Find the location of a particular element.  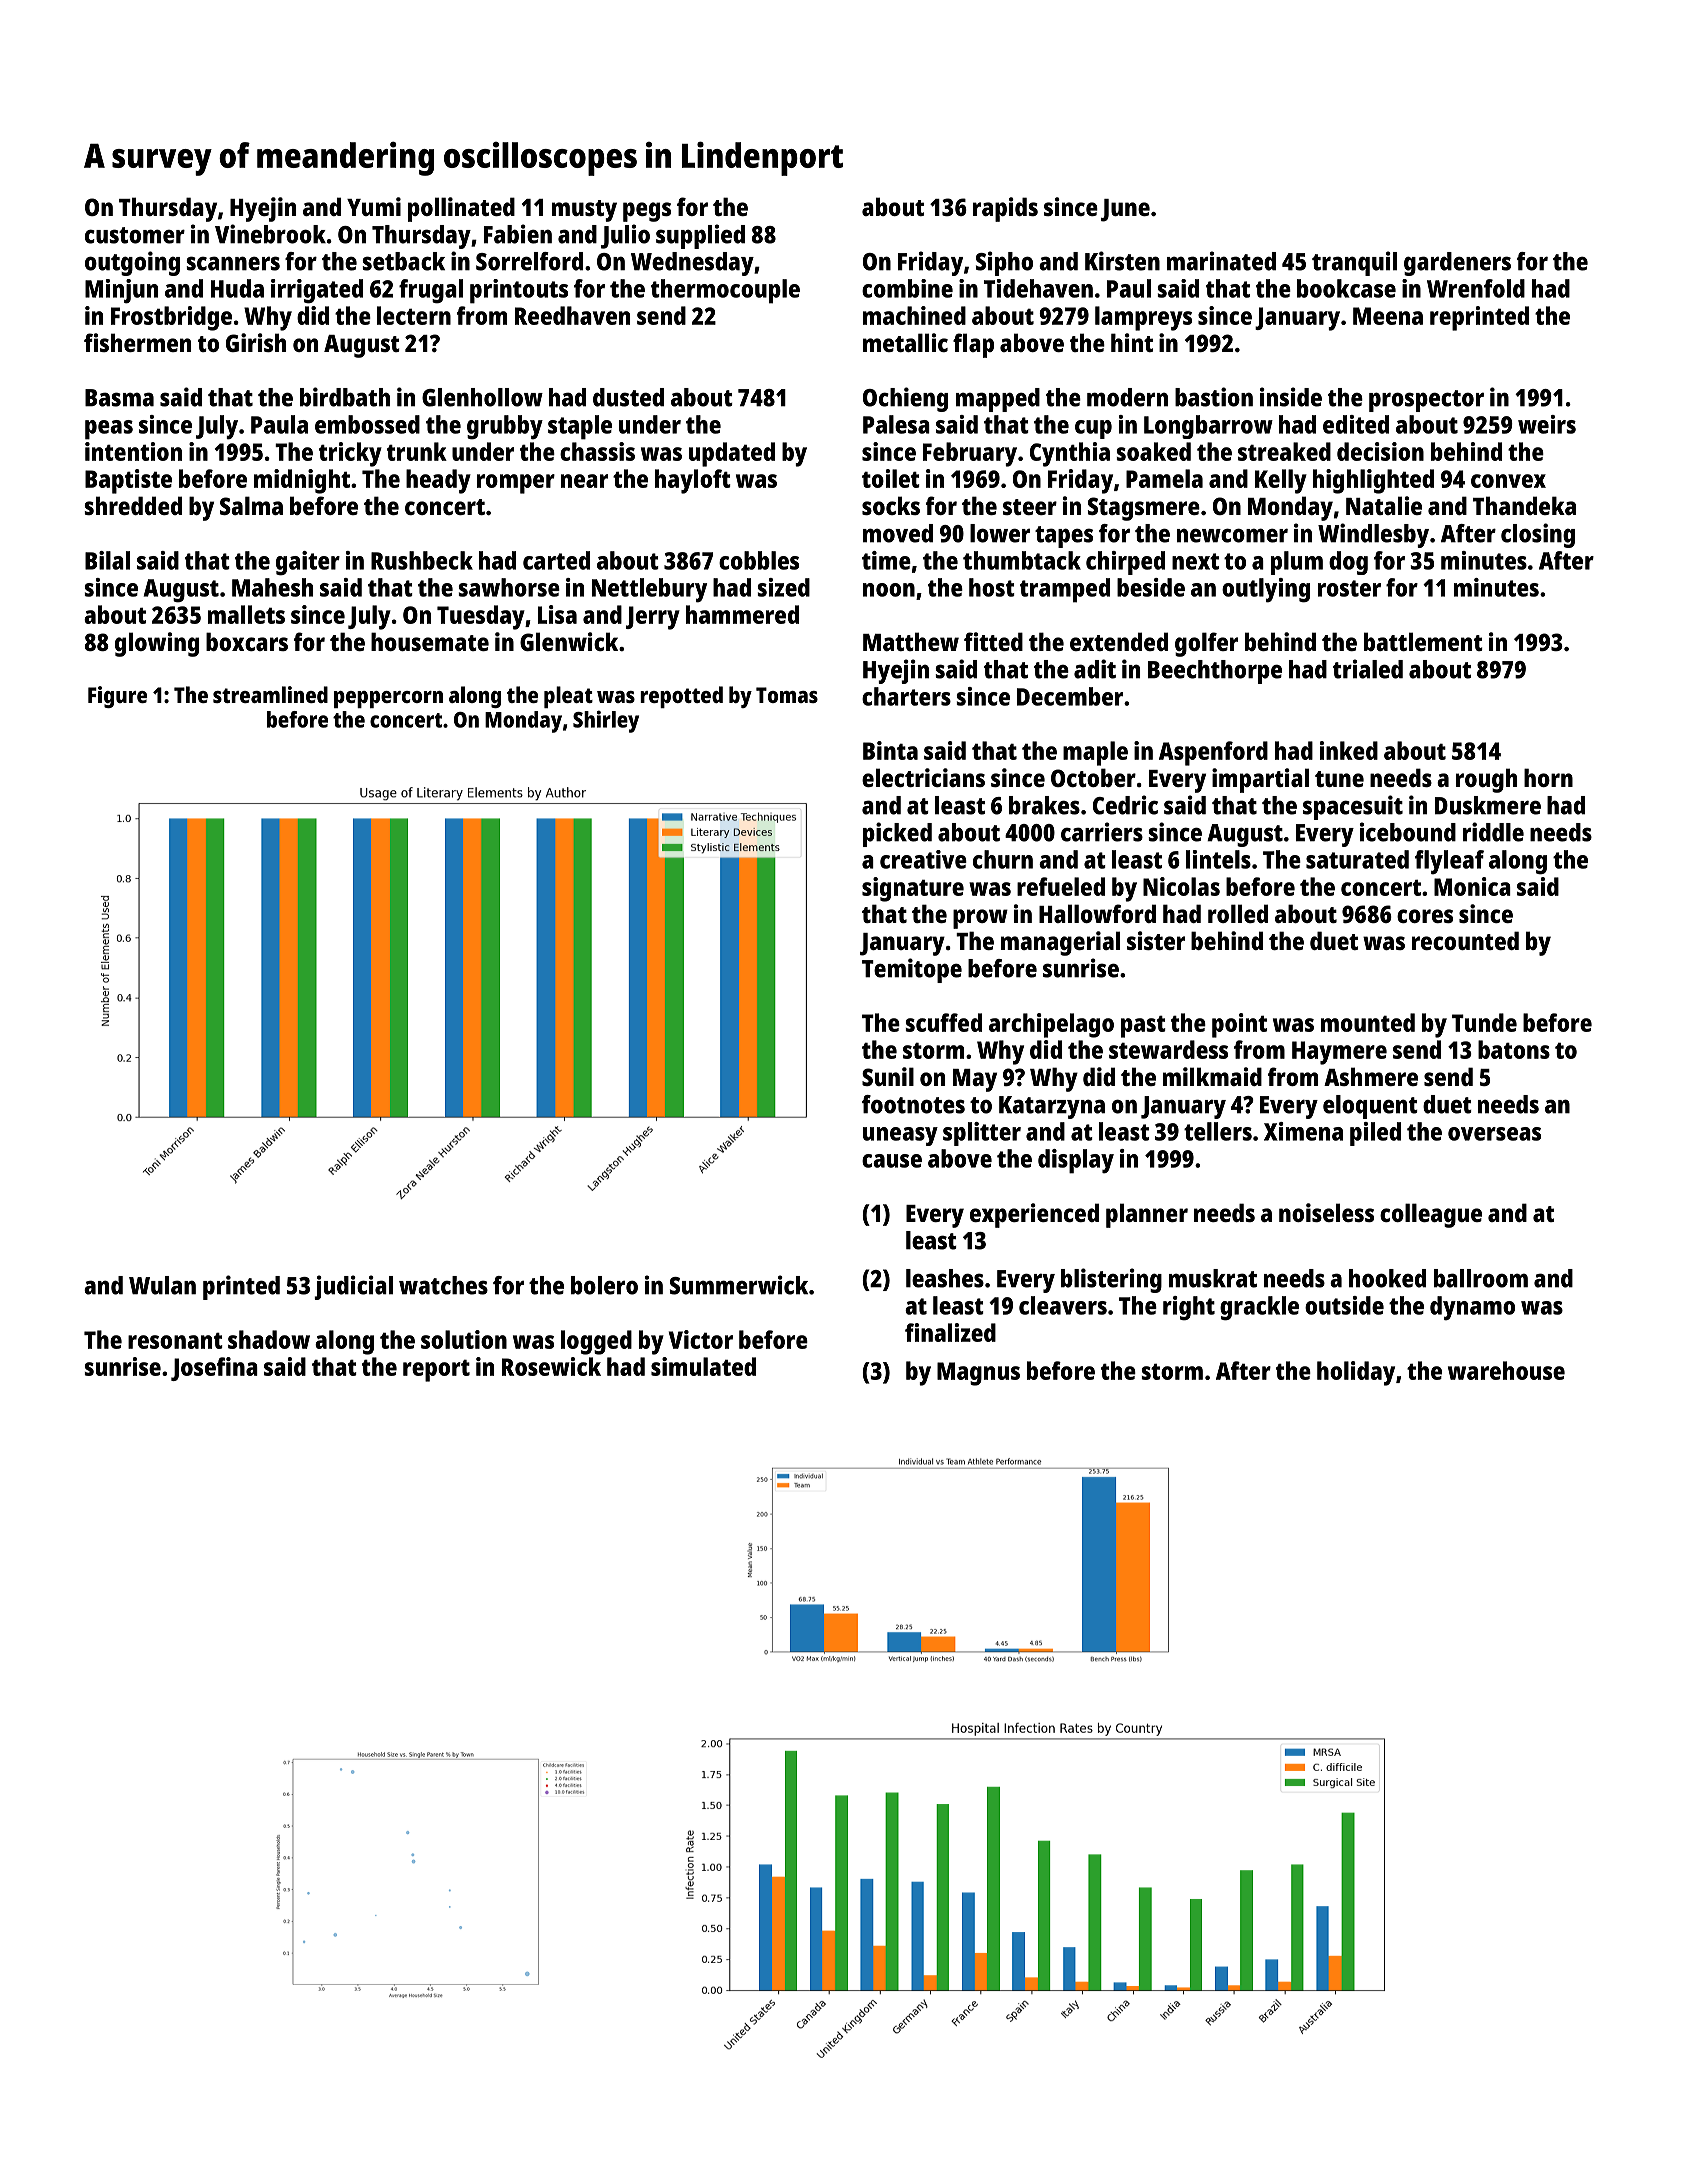

watches is located at coordinates (443, 1285).
